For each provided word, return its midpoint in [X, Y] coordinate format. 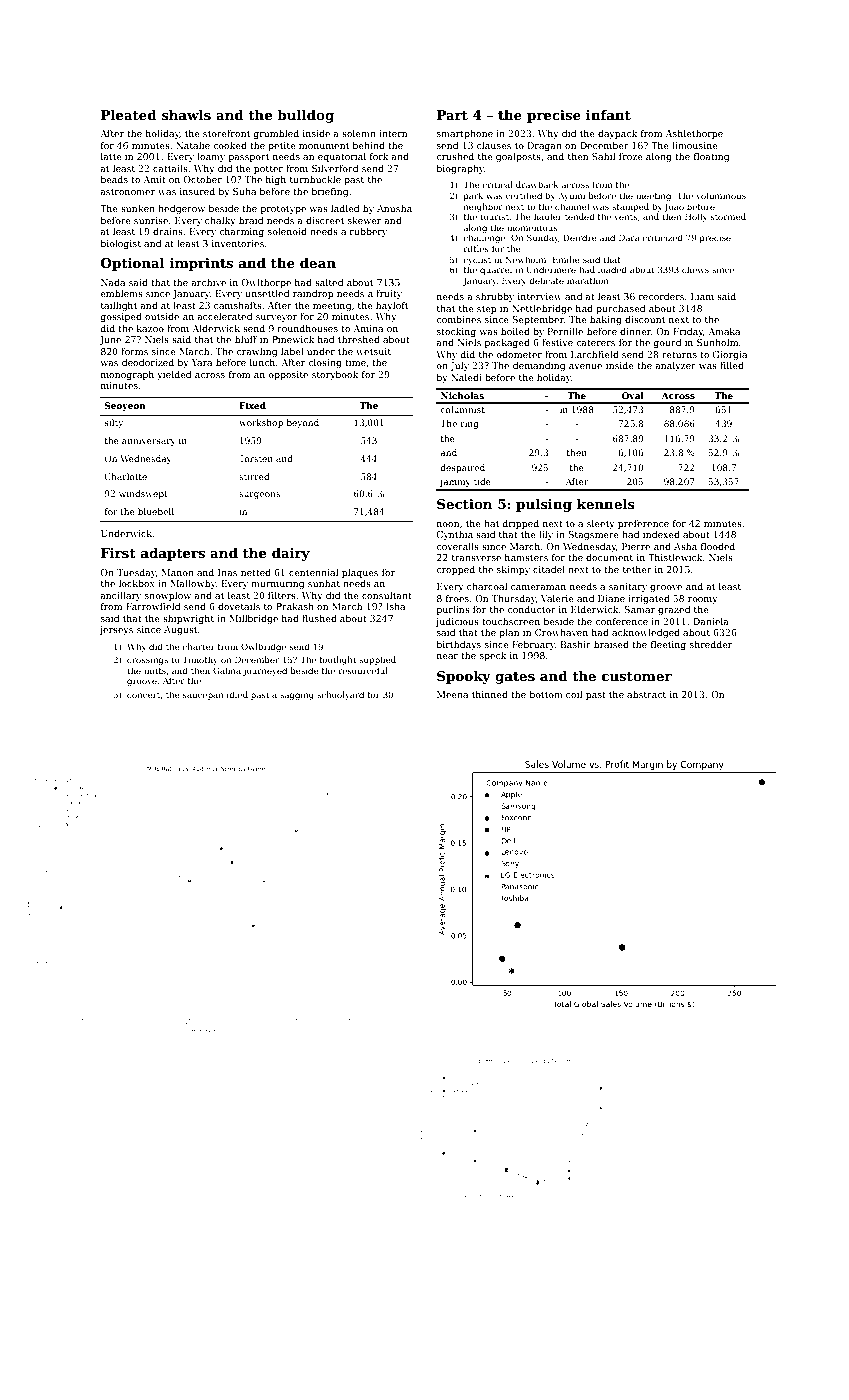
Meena [452, 694]
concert [143, 695]
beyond [303, 423]
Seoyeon [125, 406]
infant [608, 114]
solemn [359, 133]
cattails [170, 168]
